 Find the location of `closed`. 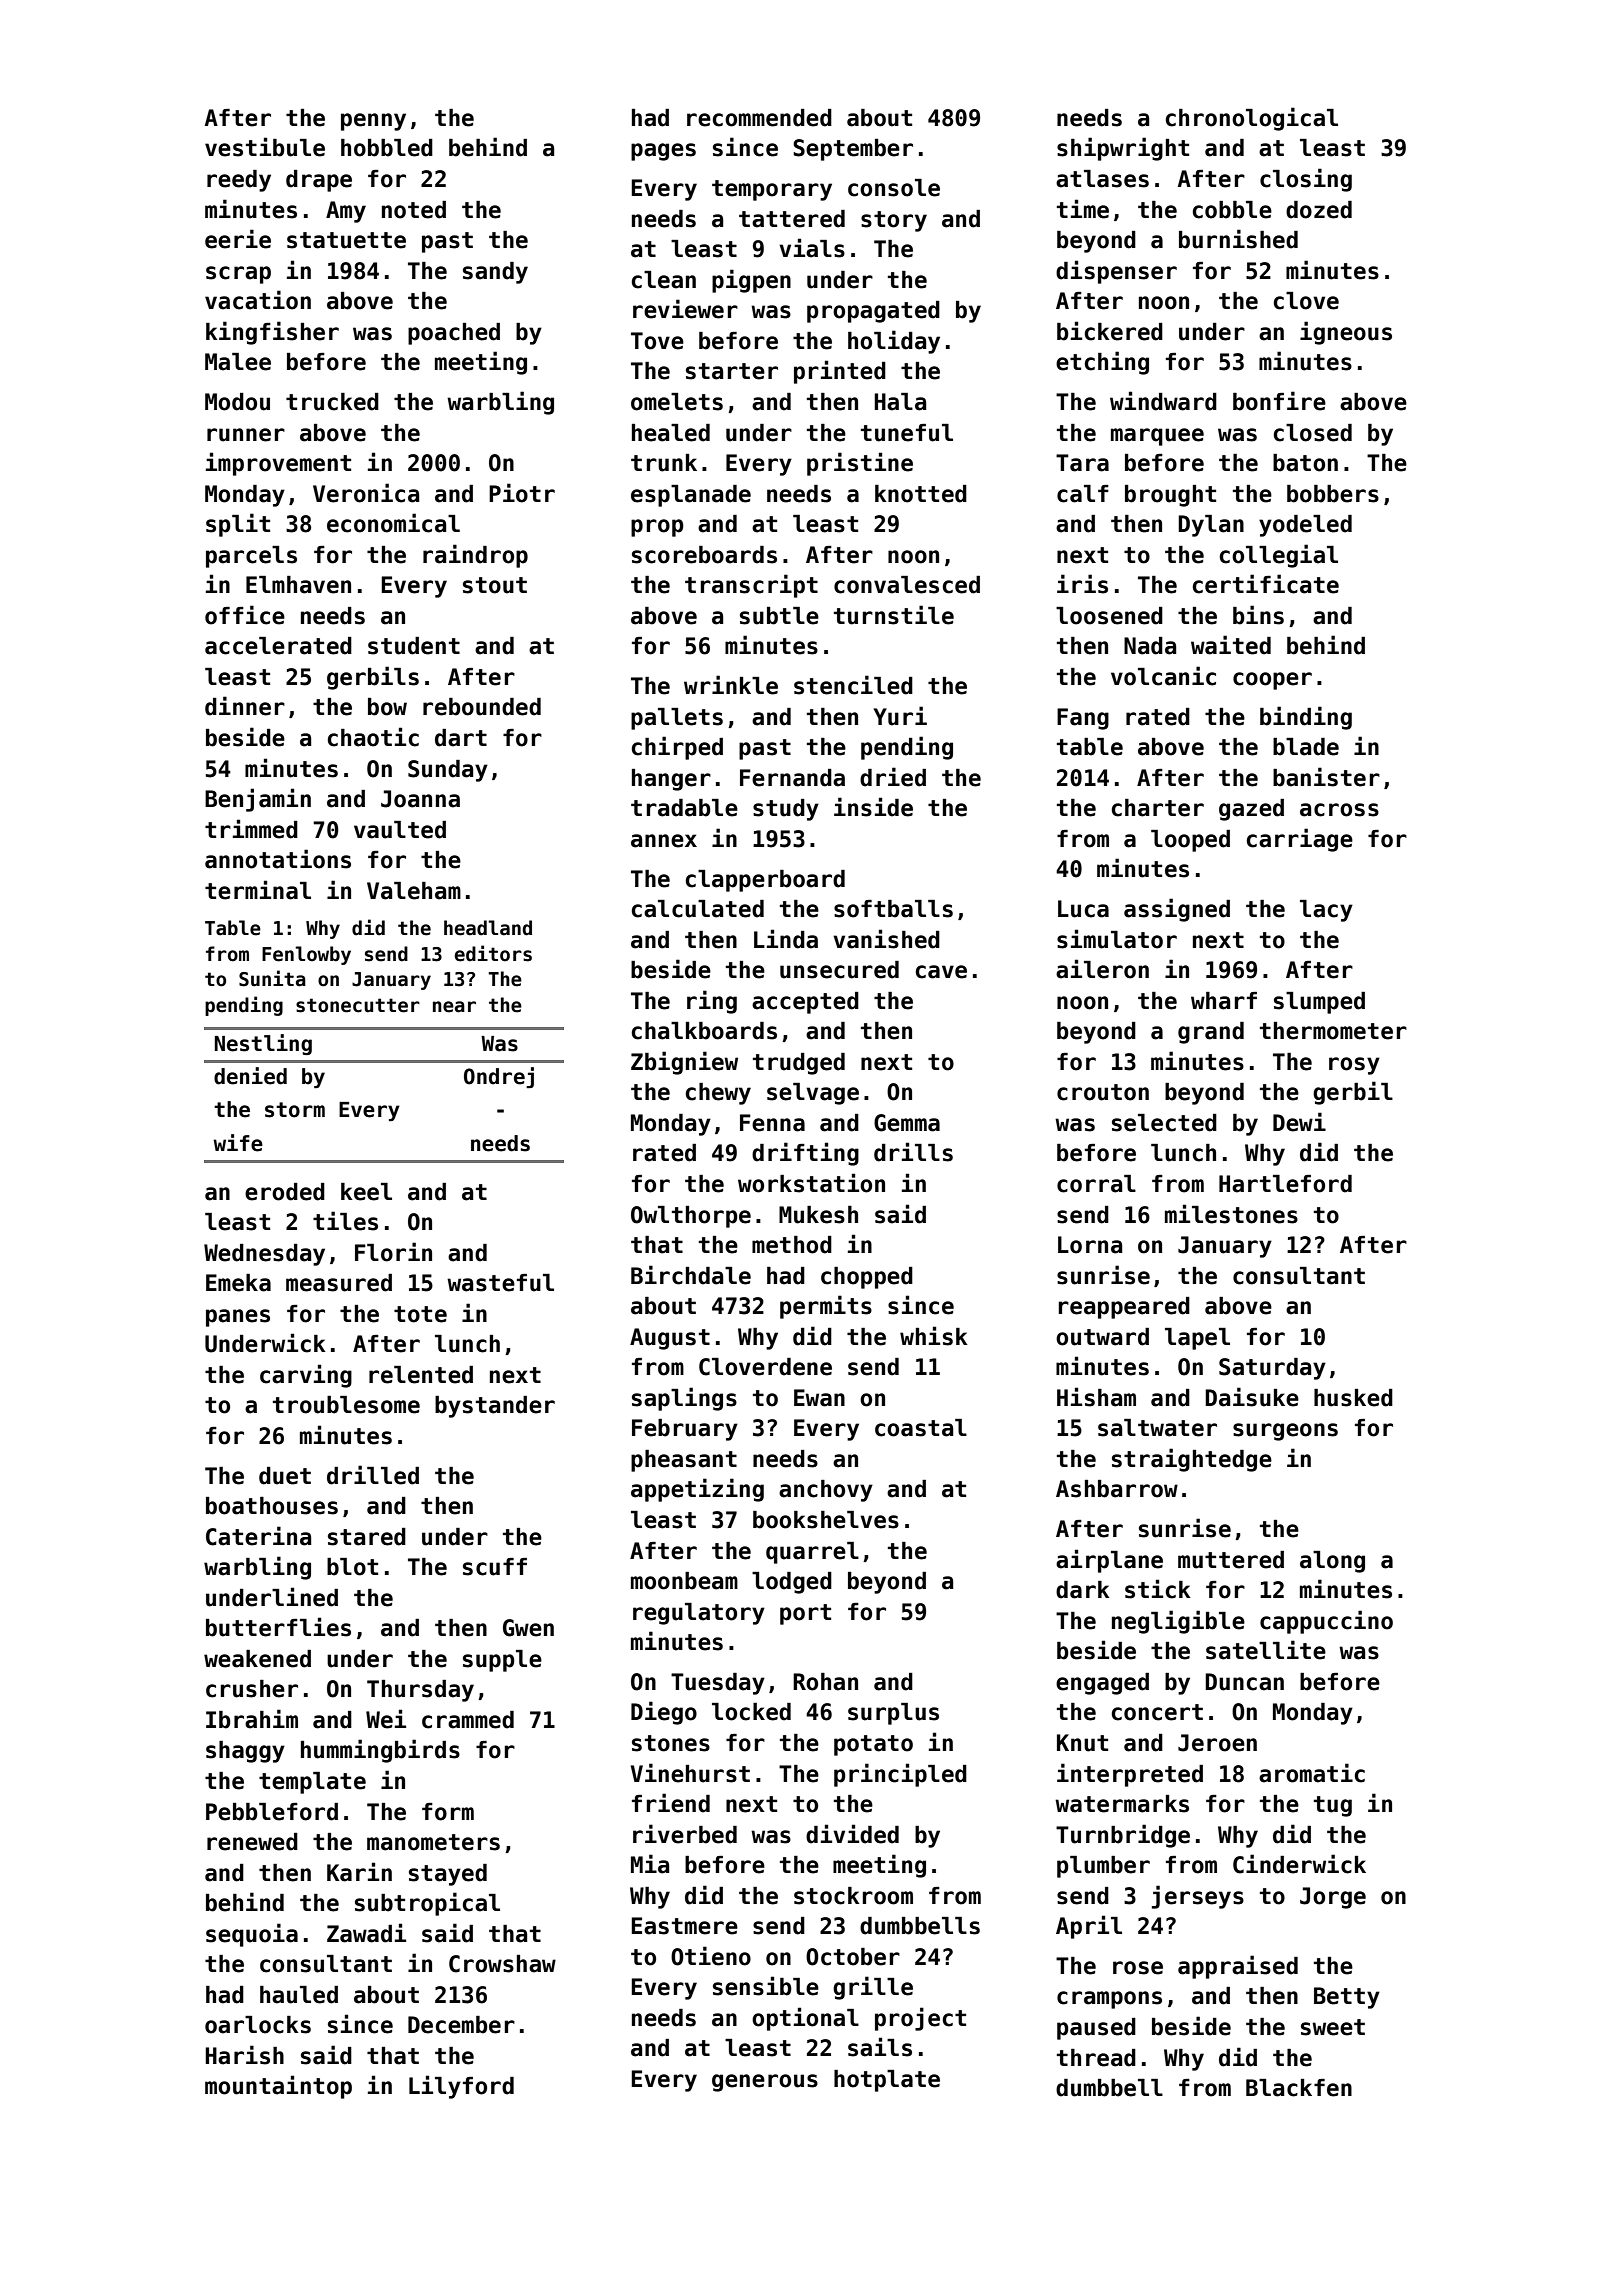

closed is located at coordinates (1313, 433).
